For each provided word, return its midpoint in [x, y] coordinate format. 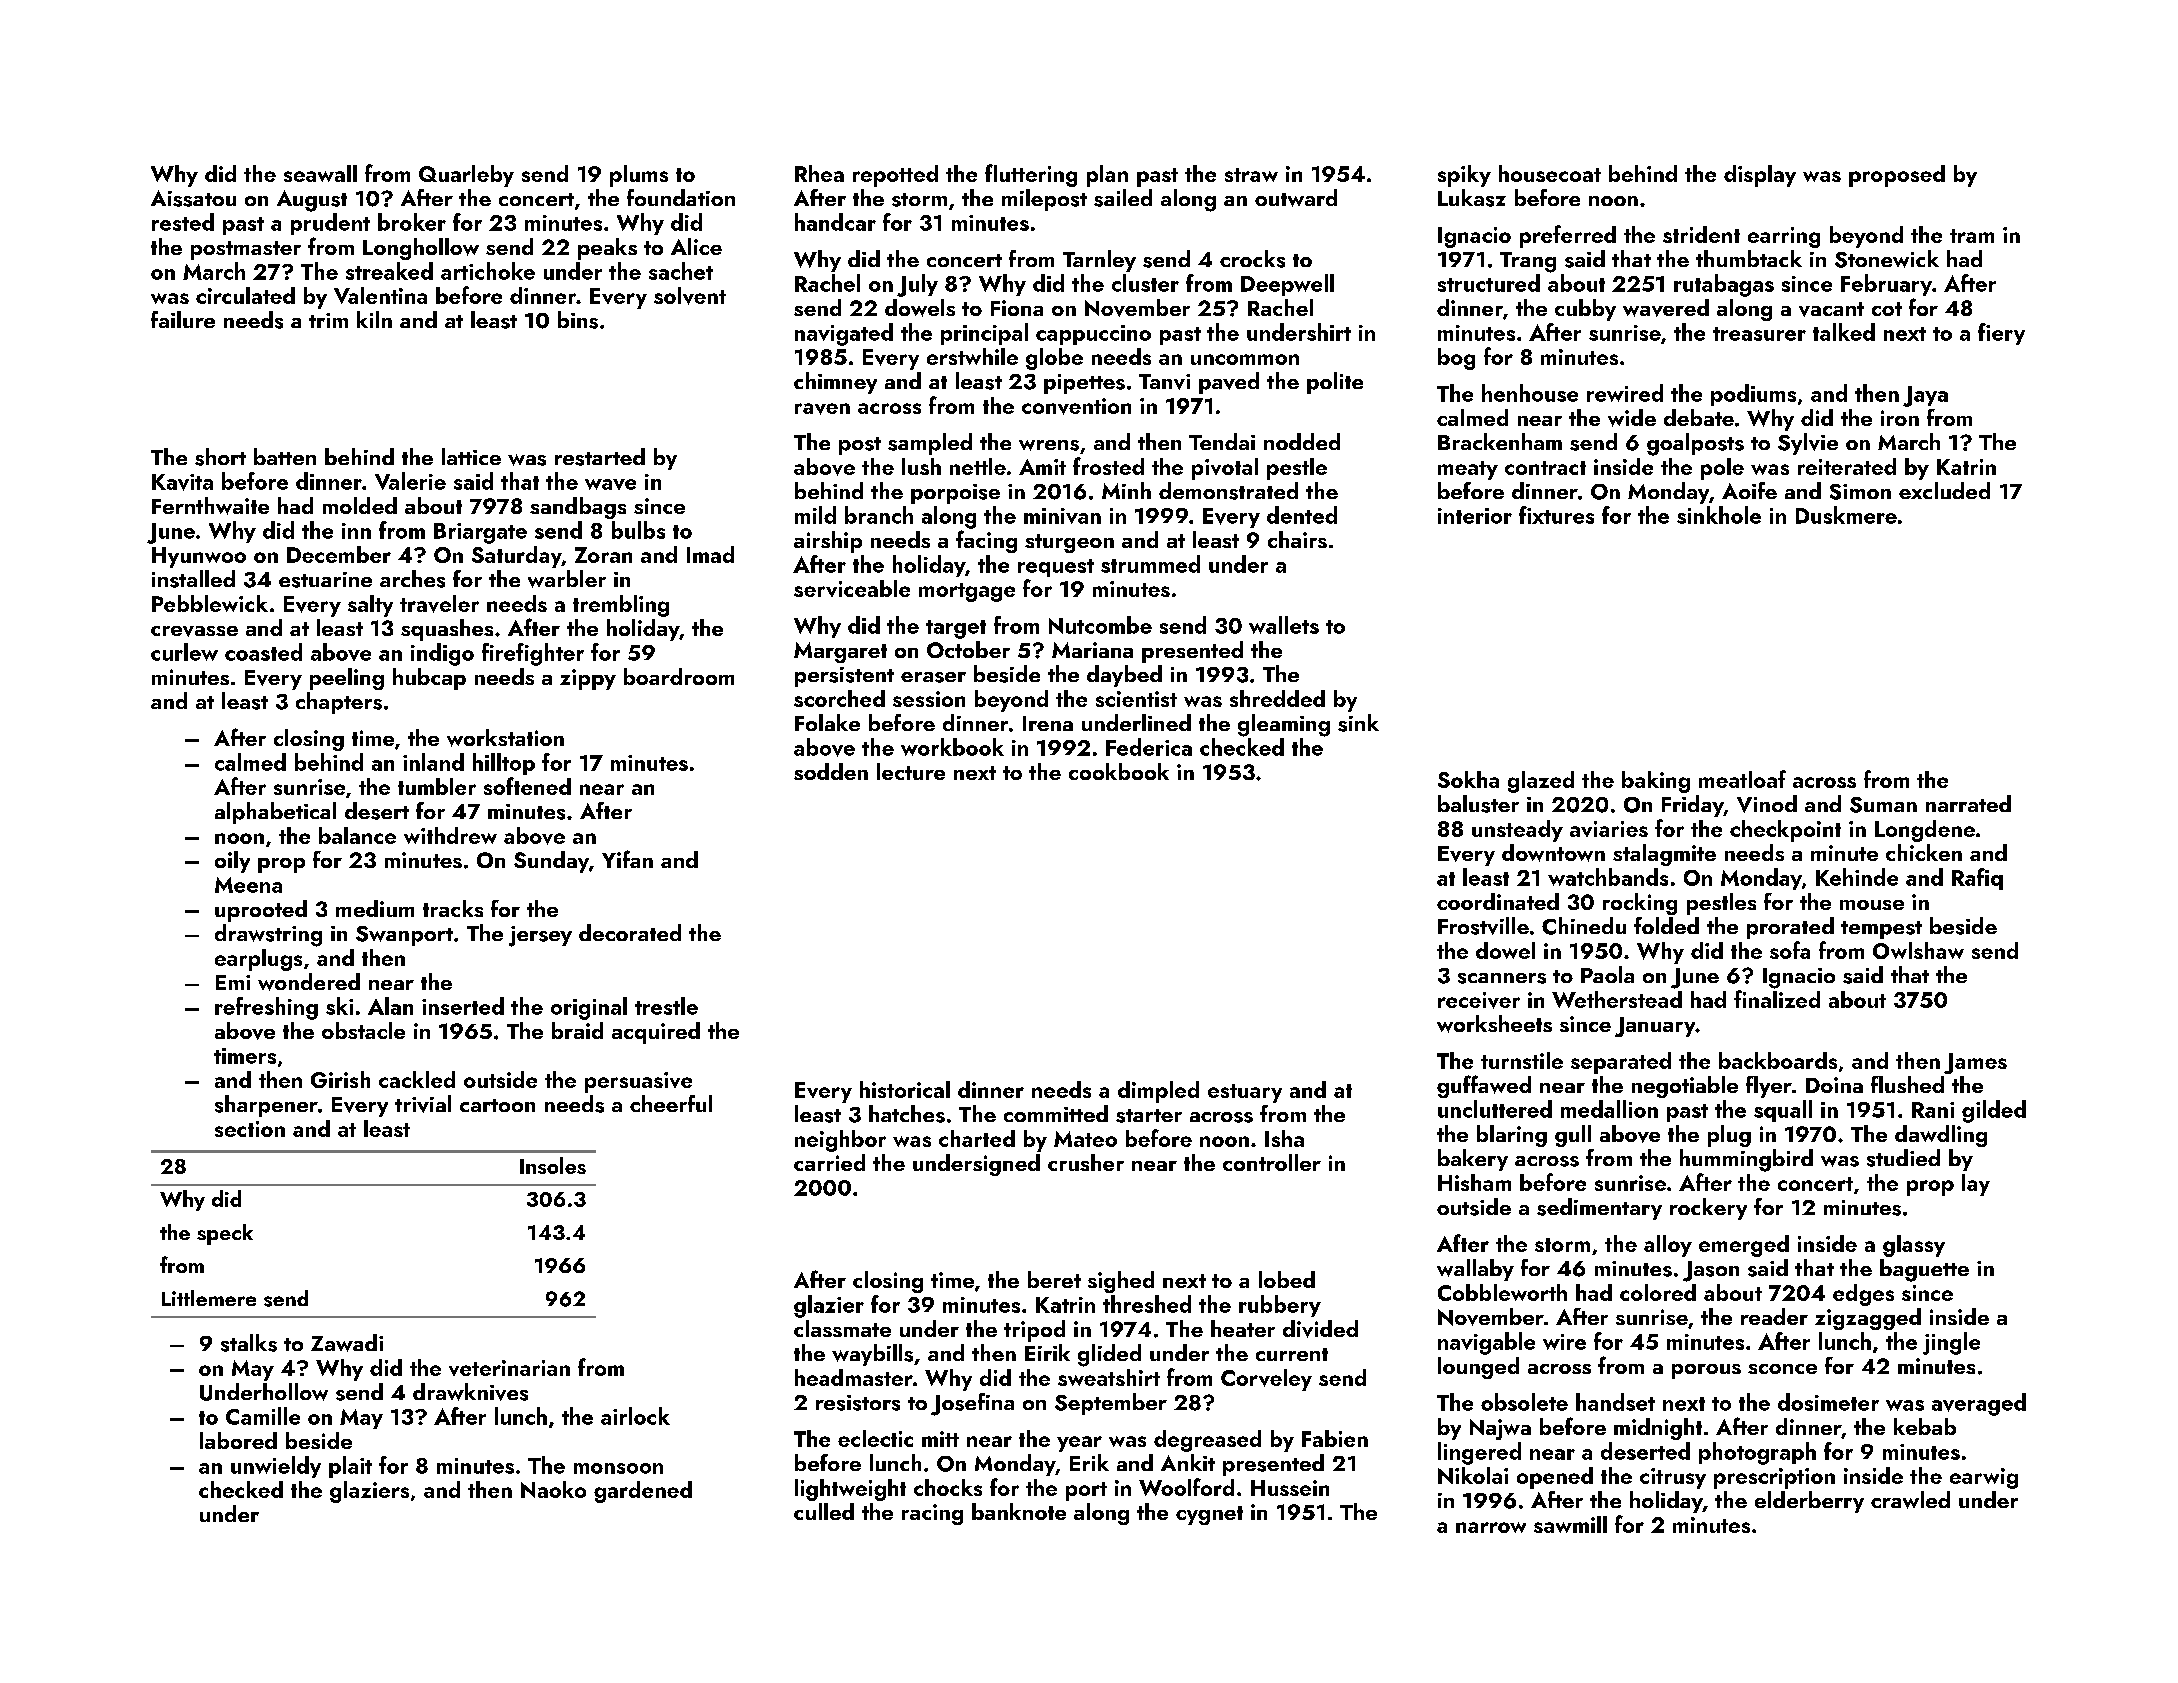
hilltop [504, 764]
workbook [952, 747]
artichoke [488, 271]
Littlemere [209, 1298]
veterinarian [509, 1368]
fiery [2001, 334]
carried [829, 1162]
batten [285, 456]
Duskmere [1846, 515]
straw [1251, 175]
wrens [1049, 445]
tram [1972, 236]
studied [1903, 1158]
